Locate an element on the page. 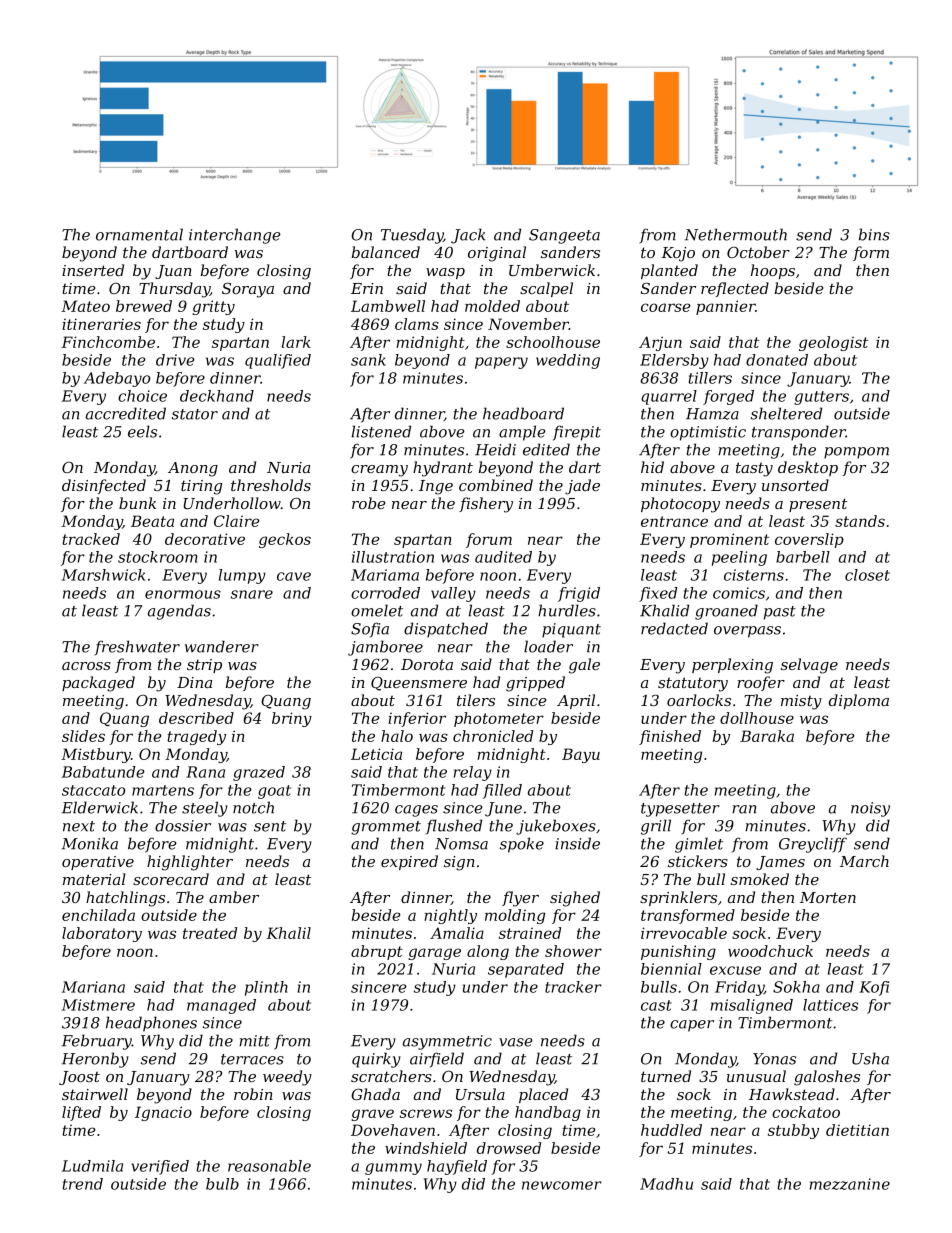 The height and width of the document is (1233, 952). ornamental is located at coordinates (139, 234).
